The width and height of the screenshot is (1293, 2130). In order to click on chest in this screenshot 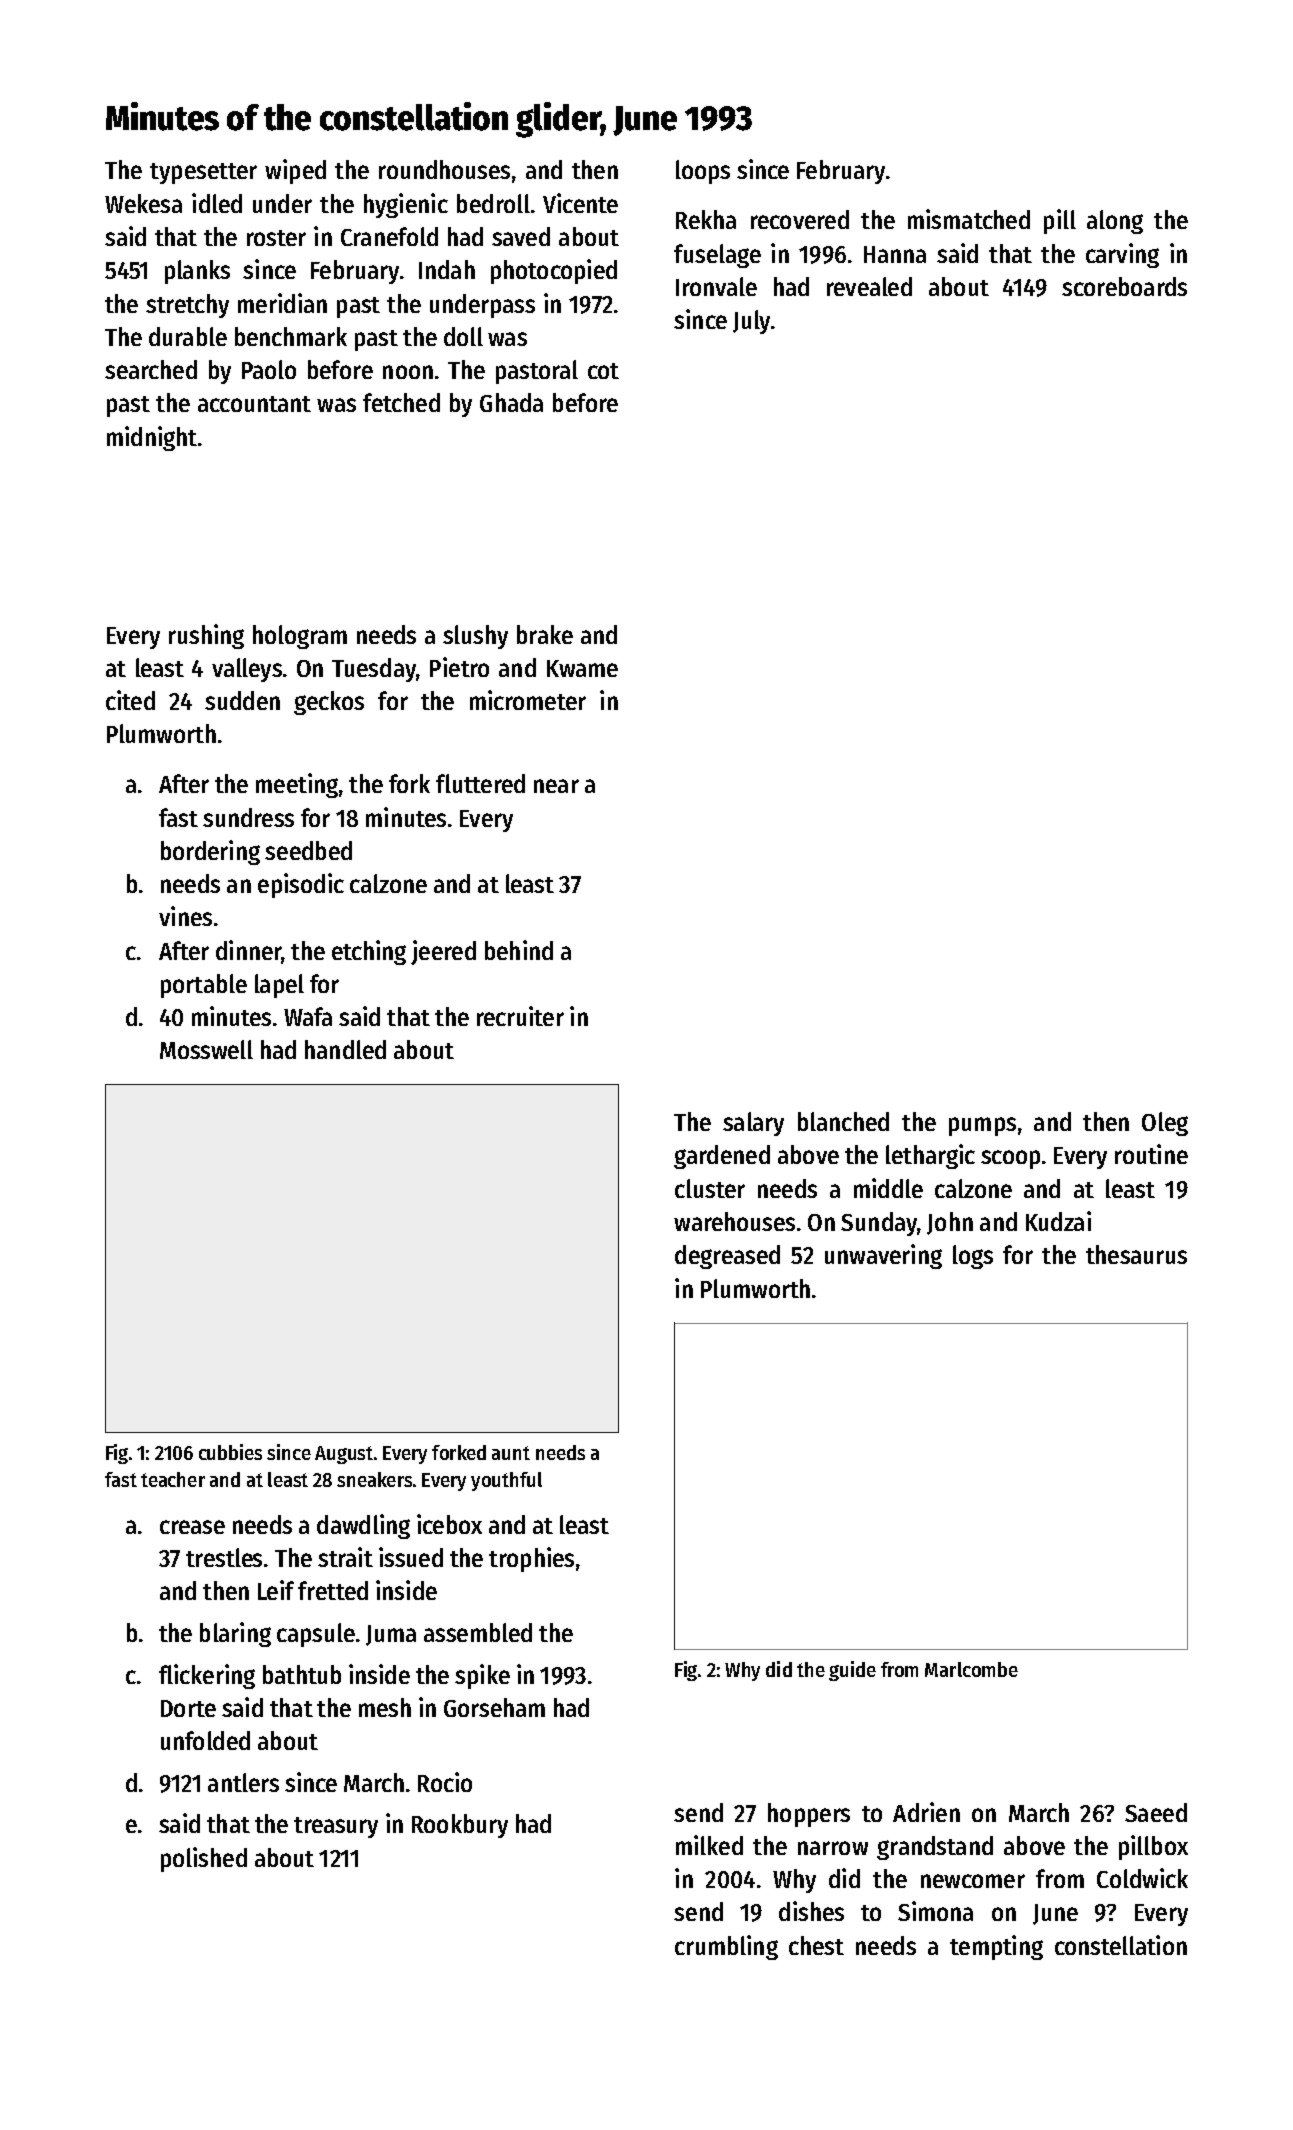, I will do `click(816, 1945)`.
